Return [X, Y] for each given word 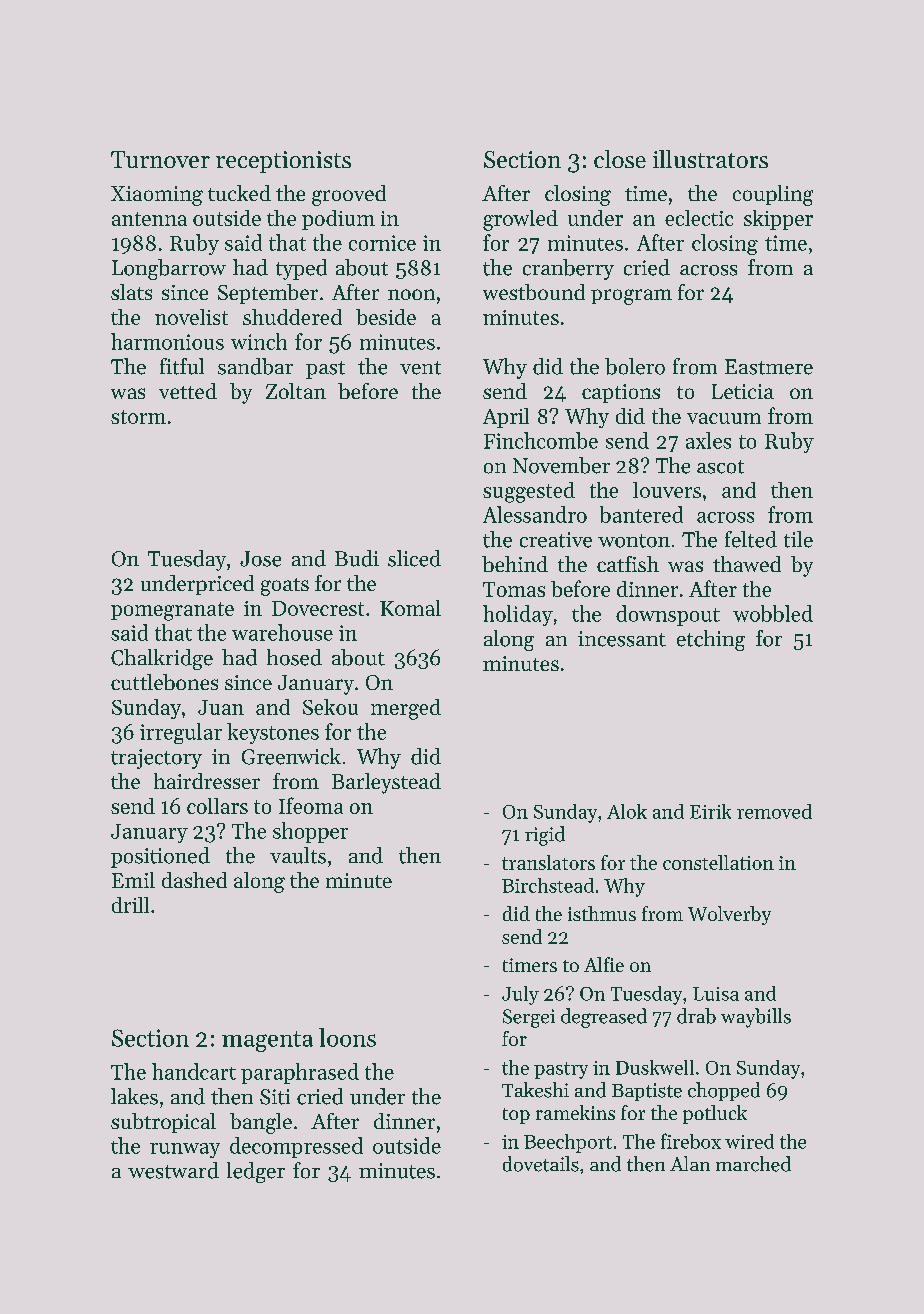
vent [420, 368]
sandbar [255, 366]
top [516, 1116]
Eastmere [769, 367]
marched [753, 1164]
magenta [267, 1041]
